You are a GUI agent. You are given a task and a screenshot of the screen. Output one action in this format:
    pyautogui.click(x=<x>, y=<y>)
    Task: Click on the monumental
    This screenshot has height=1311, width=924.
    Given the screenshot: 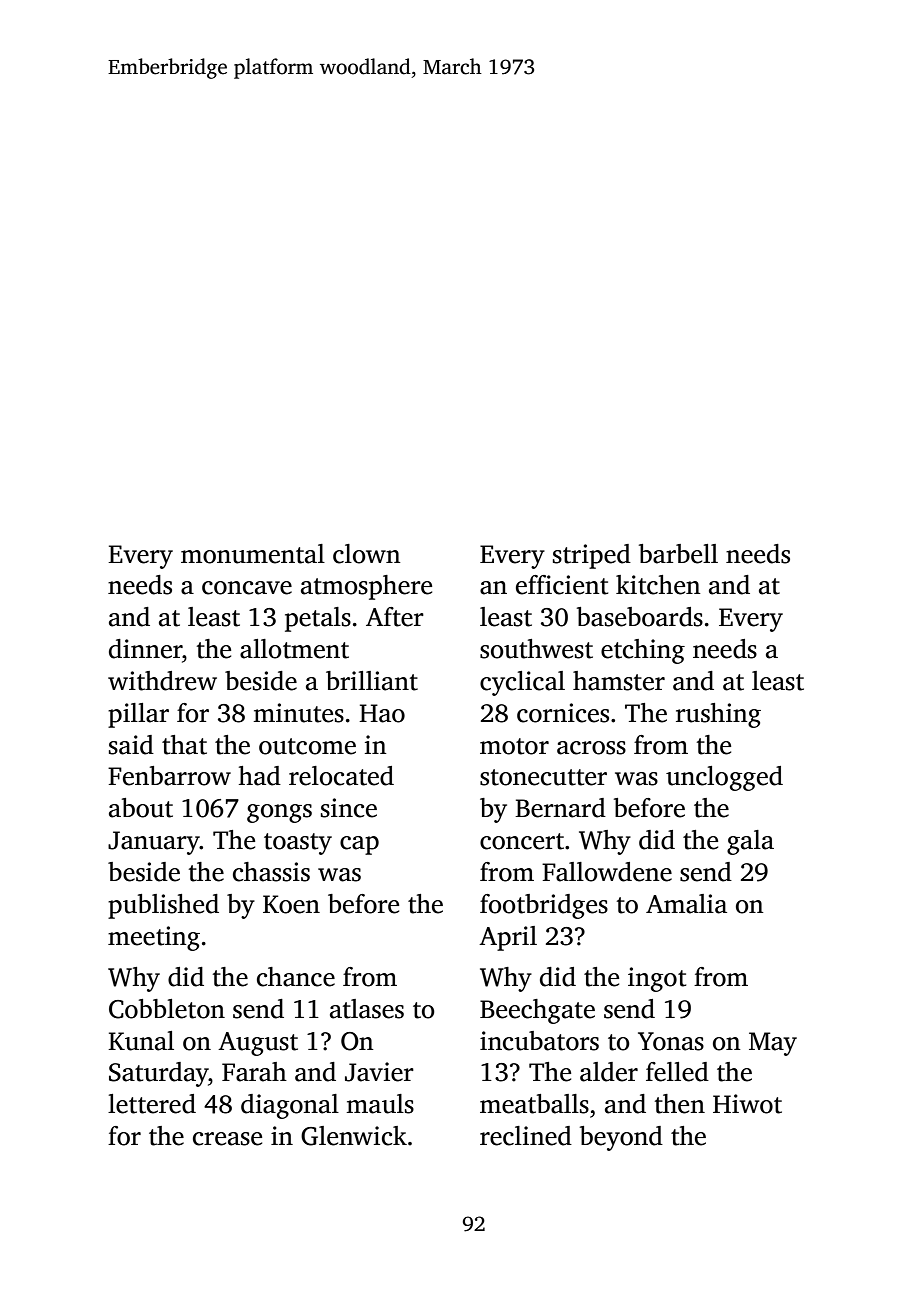 What is the action you would take?
    pyautogui.click(x=253, y=554)
